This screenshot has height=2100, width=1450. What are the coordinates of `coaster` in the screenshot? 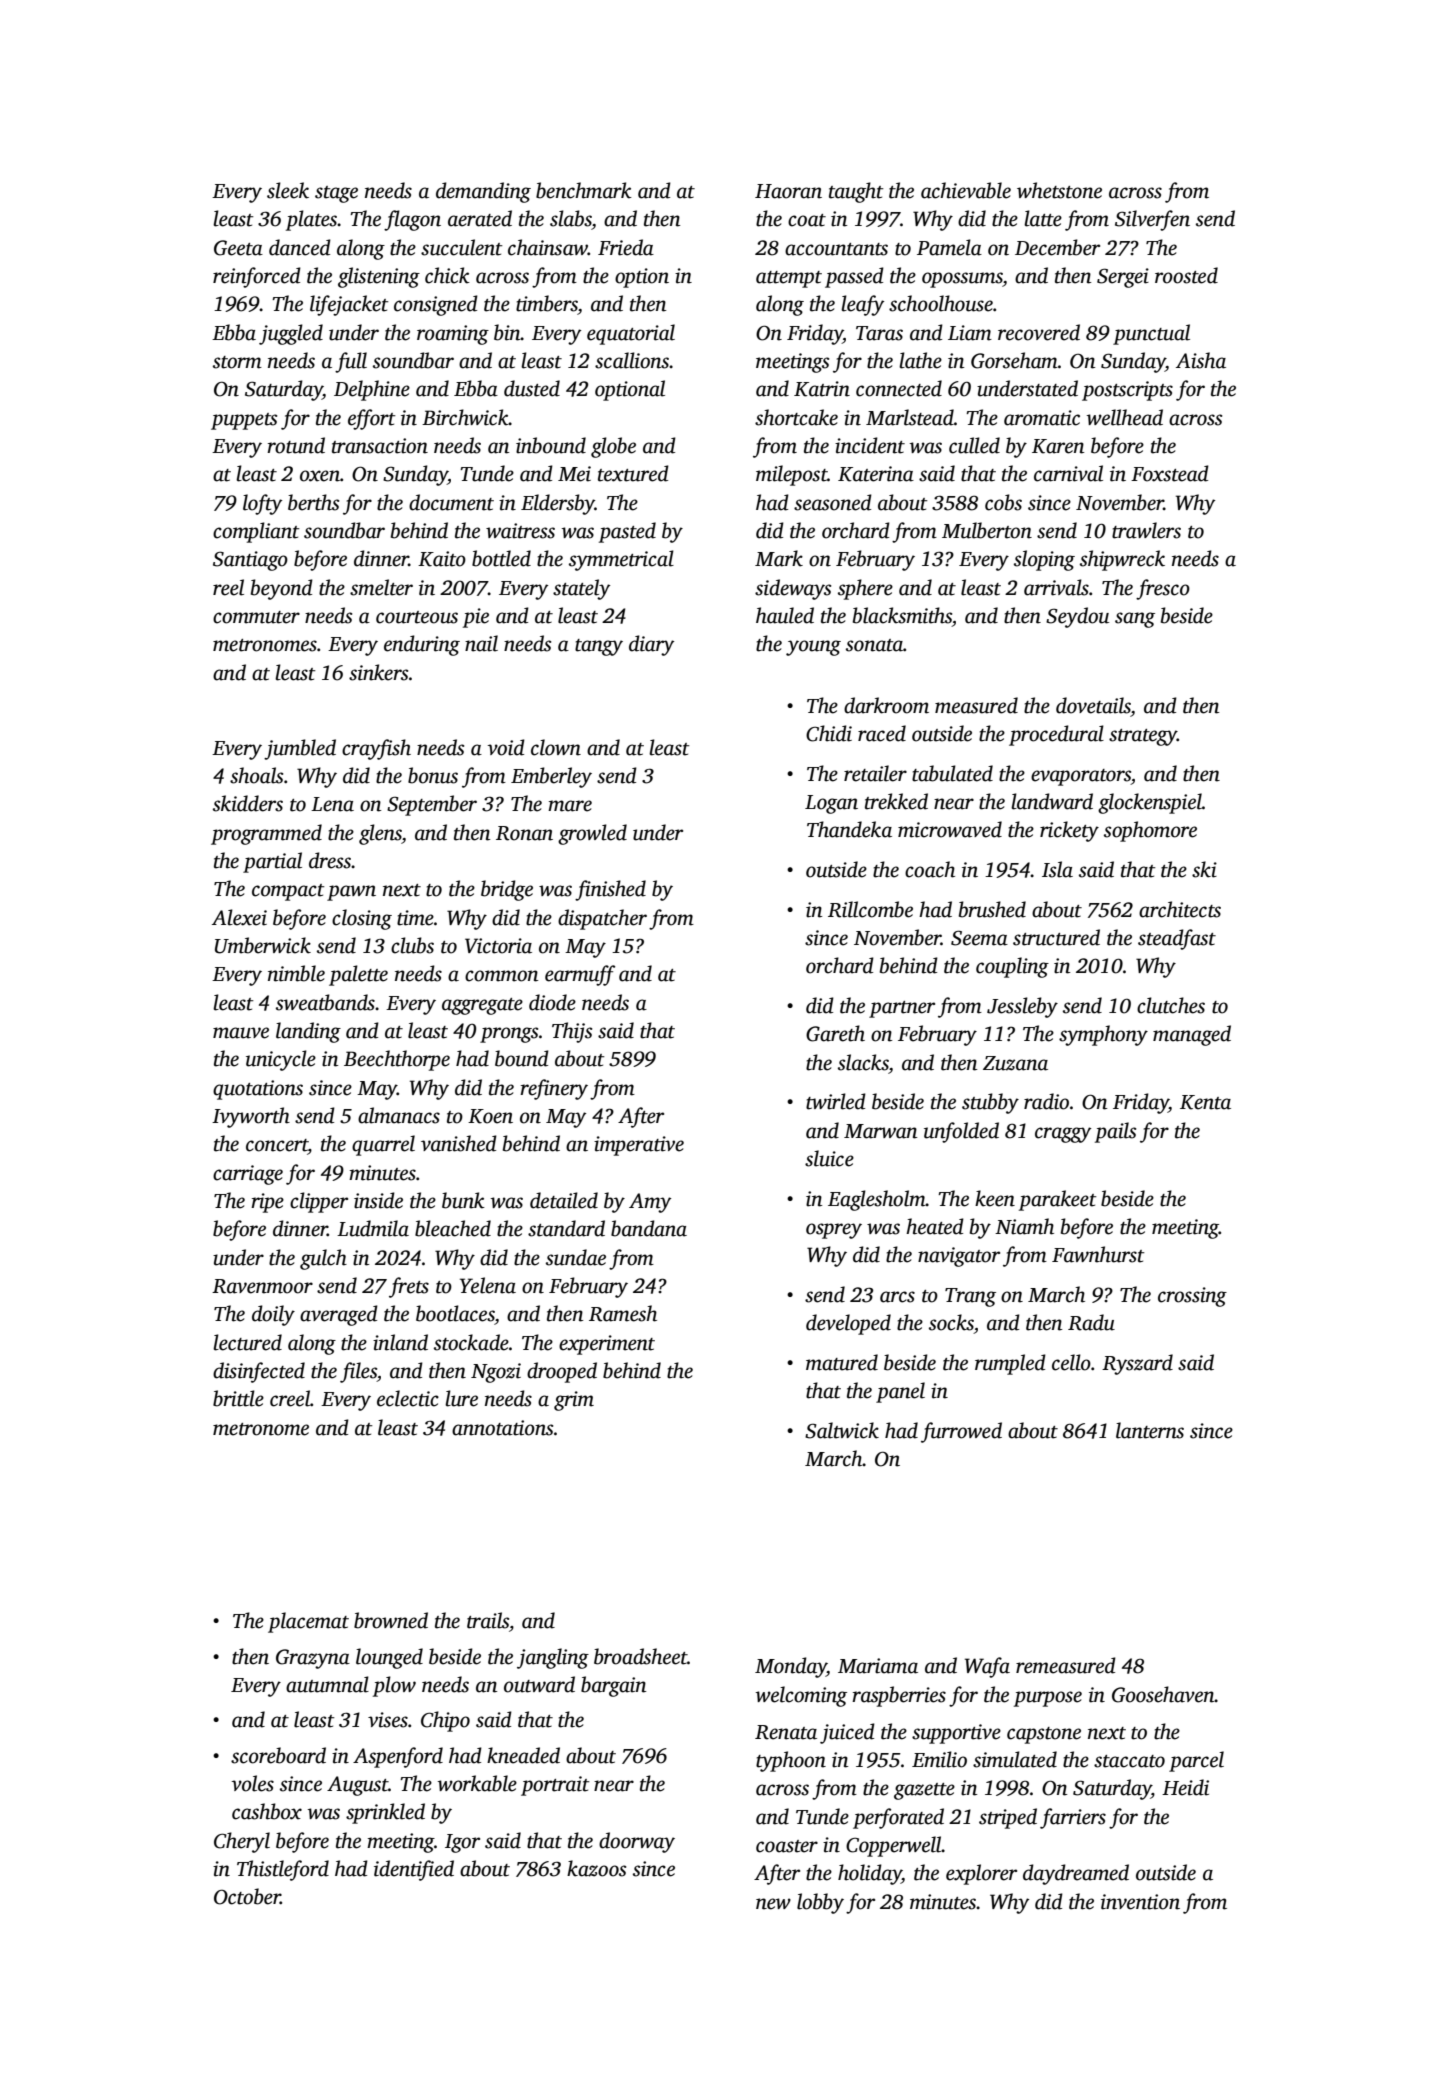 It's located at (787, 1846).
